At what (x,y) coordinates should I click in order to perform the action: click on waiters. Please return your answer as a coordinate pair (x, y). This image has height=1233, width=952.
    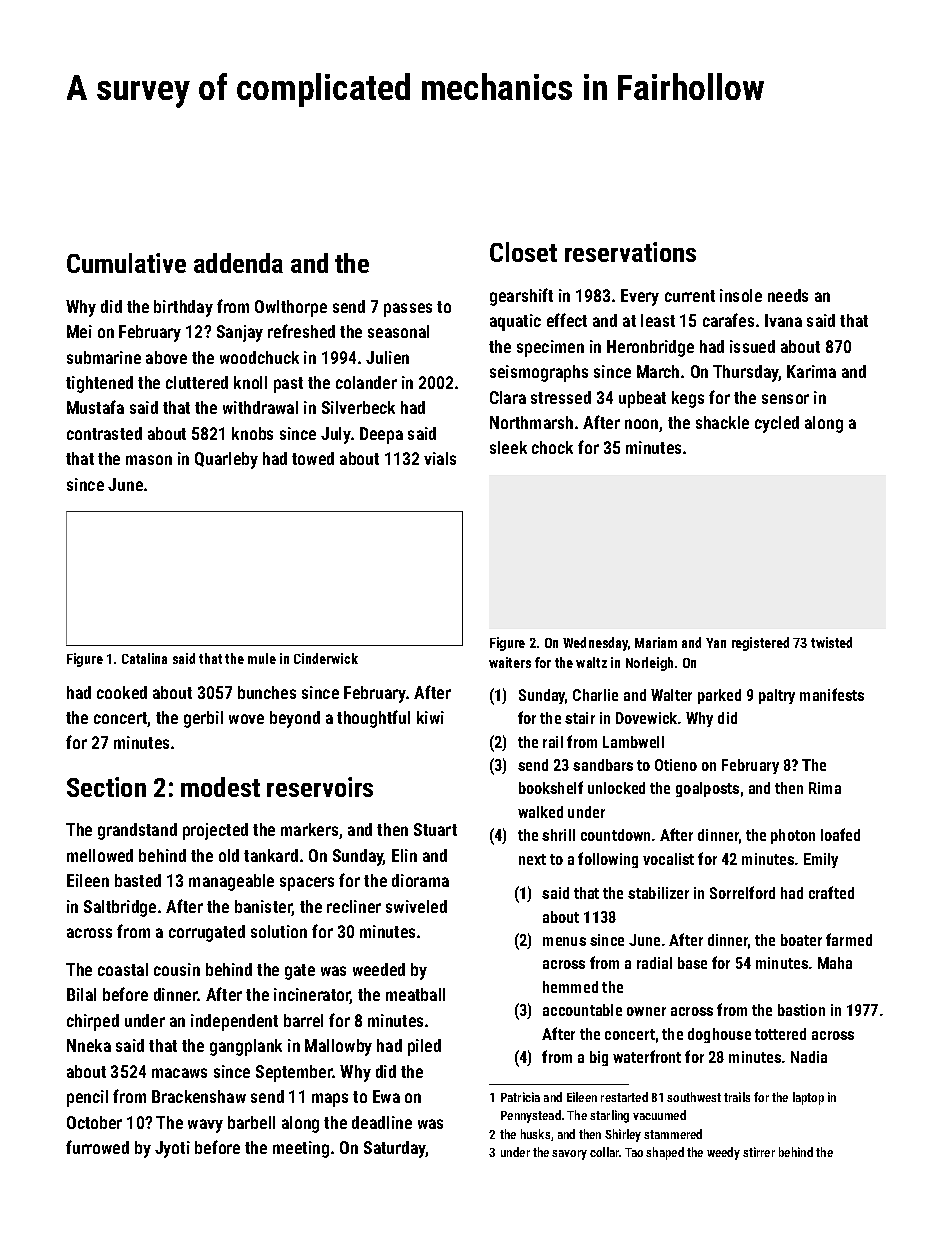
    Looking at the image, I should click on (510, 662).
